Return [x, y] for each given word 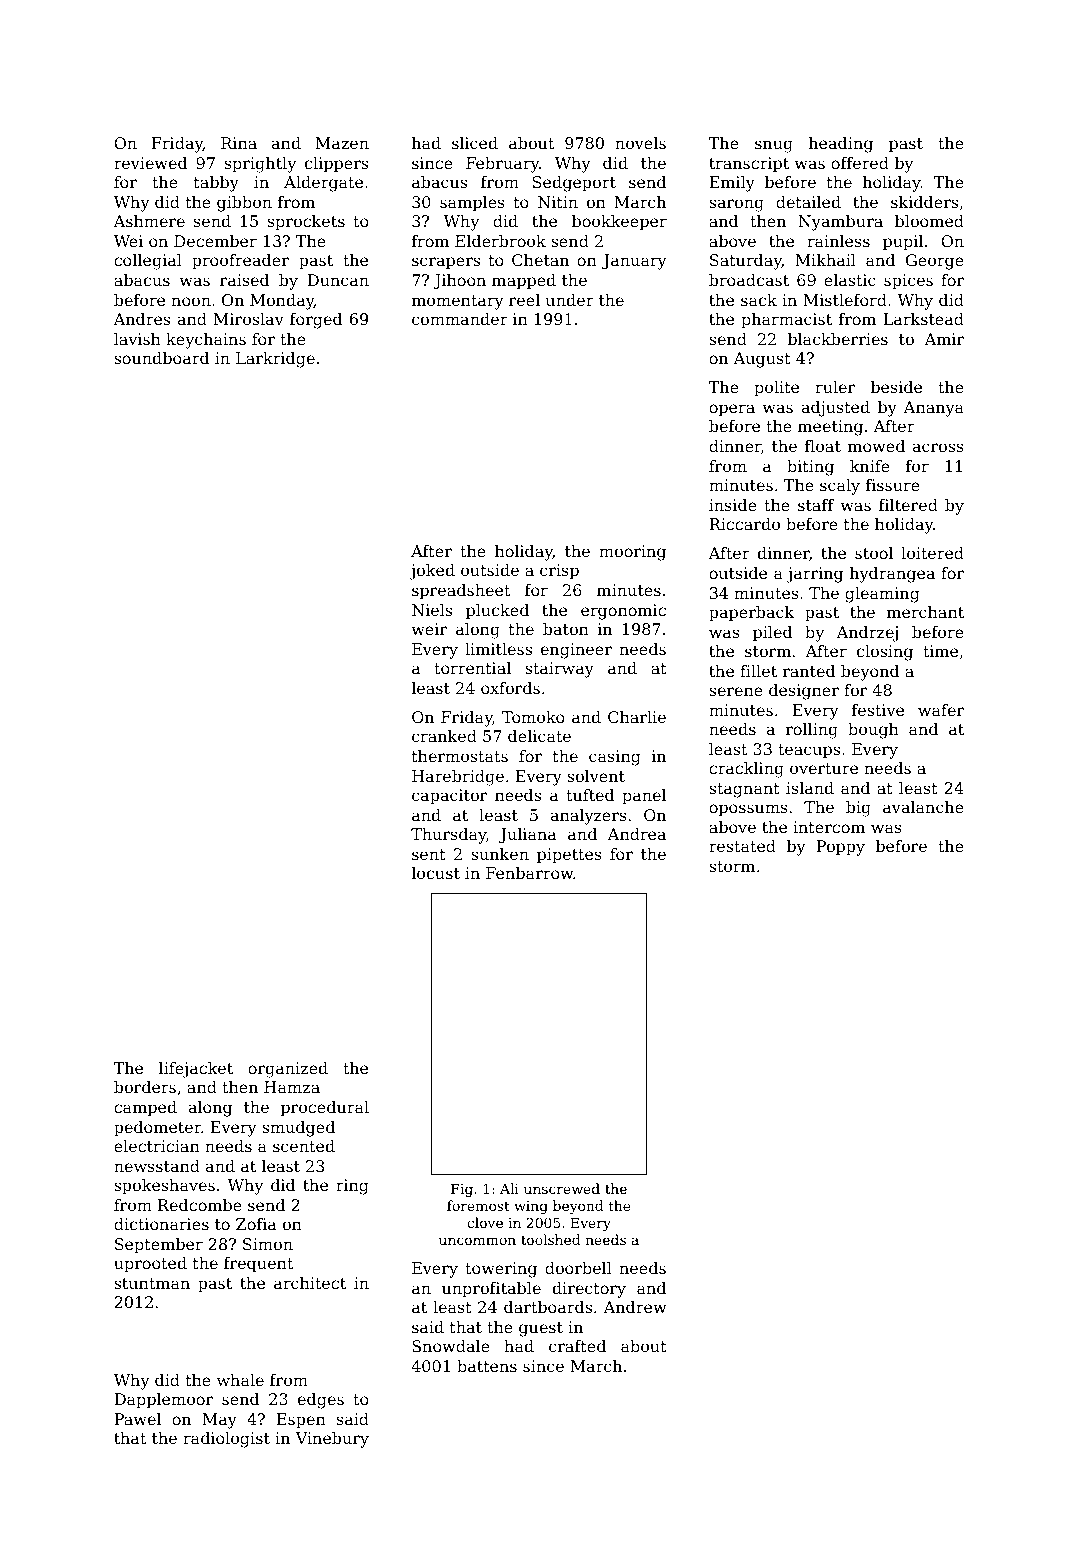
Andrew [635, 1307]
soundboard [161, 358]
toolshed [550, 1239]
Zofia [256, 1224]
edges [321, 1401]
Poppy [840, 848]
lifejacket [196, 1070]
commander [460, 319]
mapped [524, 282]
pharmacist [786, 321]
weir [429, 629]
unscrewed [562, 1188]
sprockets [306, 223]
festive [878, 710]
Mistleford [845, 300]
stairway [559, 670]
